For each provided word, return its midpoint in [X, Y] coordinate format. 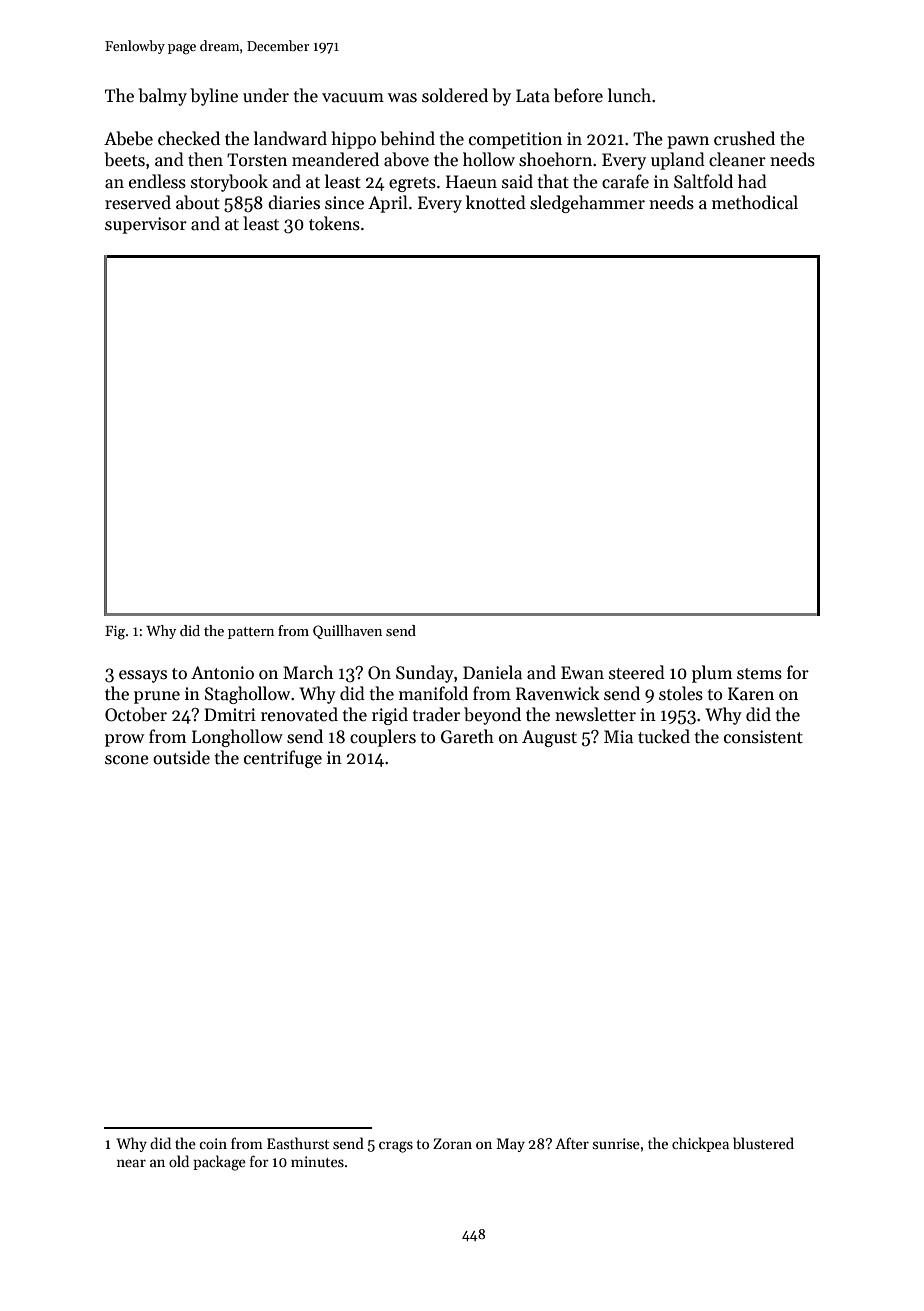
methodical [755, 202]
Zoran [452, 1143]
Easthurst [298, 1143]
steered [637, 672]
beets [124, 159]
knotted [496, 202]
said [517, 181]
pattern [251, 633]
